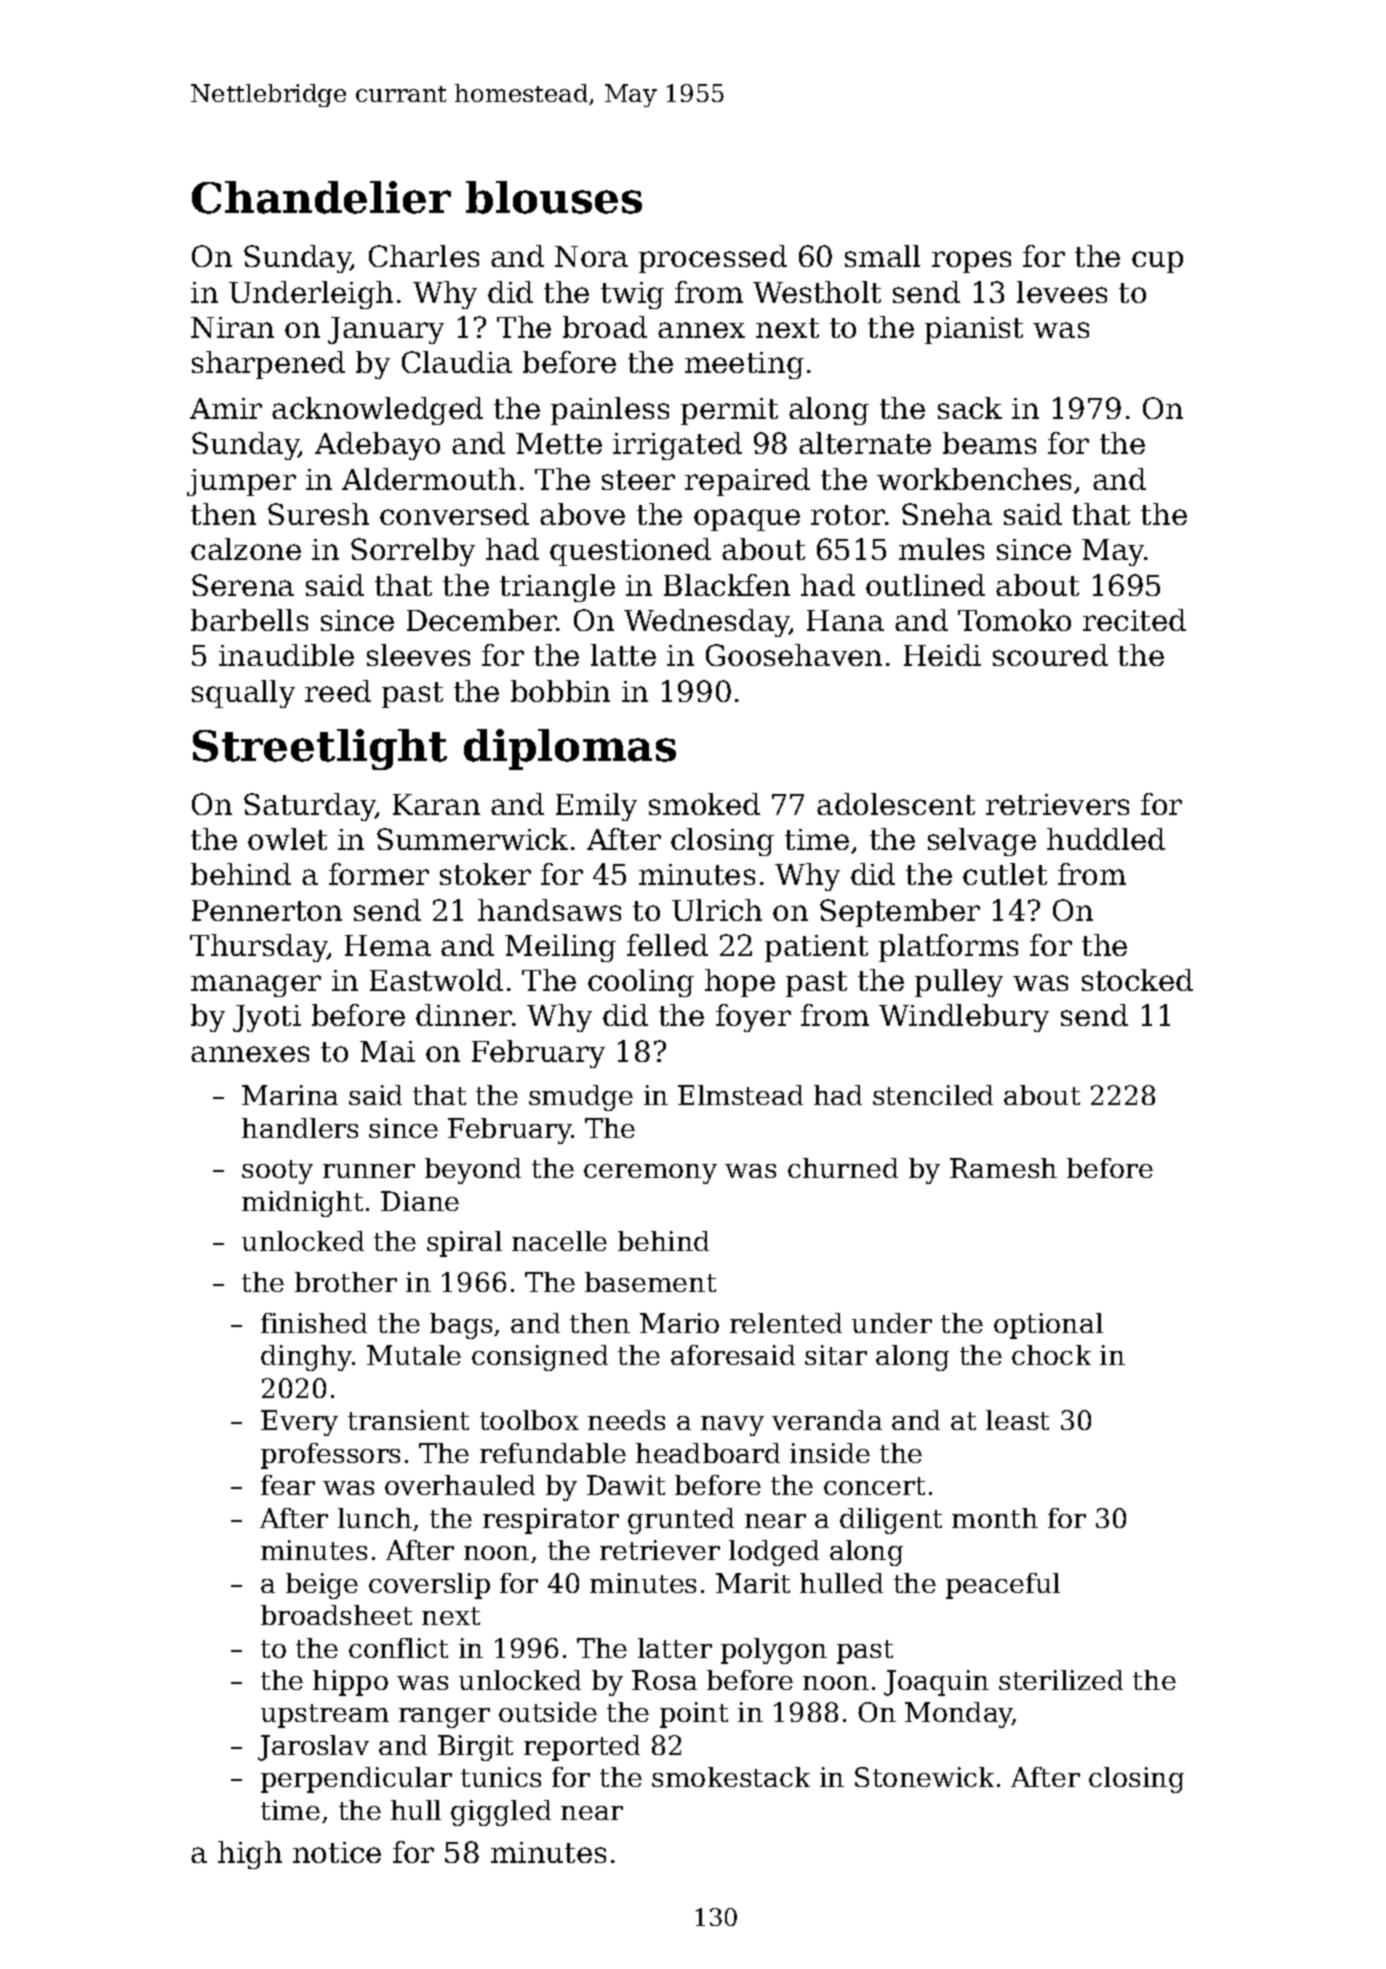 This screenshot has height=1969, width=1386. I want to click on ranger, so click(444, 1718).
